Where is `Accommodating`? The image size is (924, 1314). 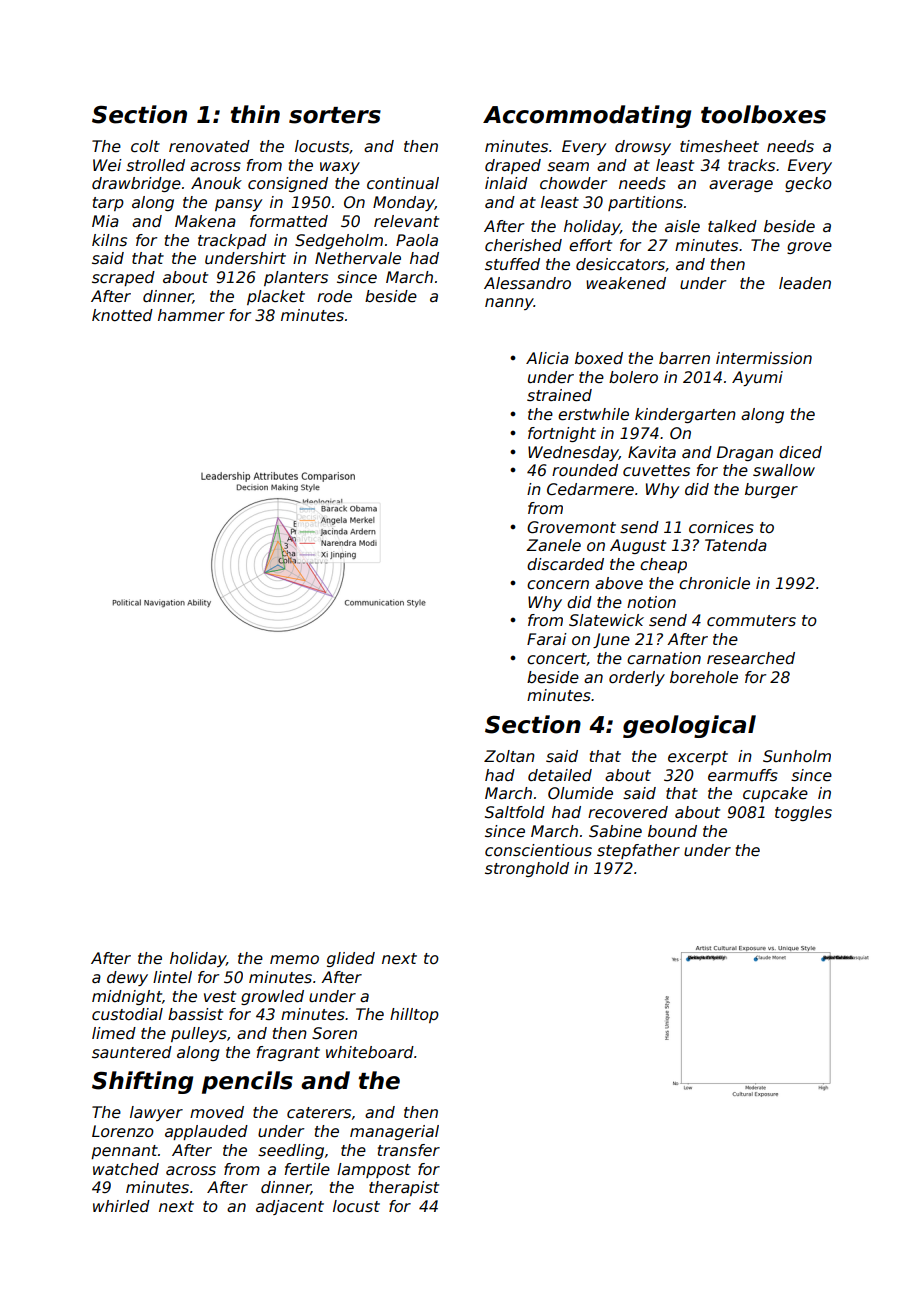 Accommodating is located at coordinates (587, 116).
